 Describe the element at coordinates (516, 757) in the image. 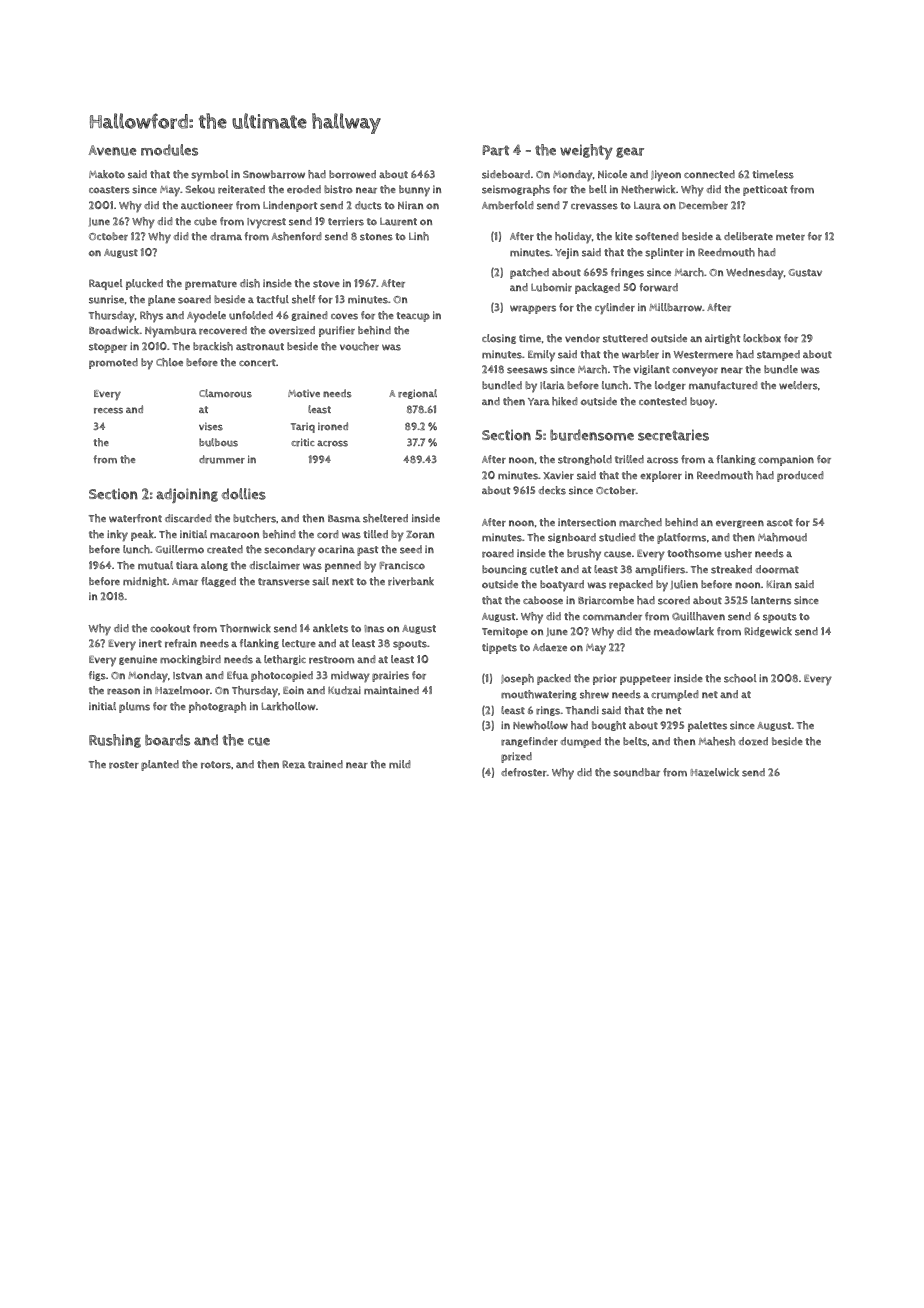

I see `prized` at that location.
